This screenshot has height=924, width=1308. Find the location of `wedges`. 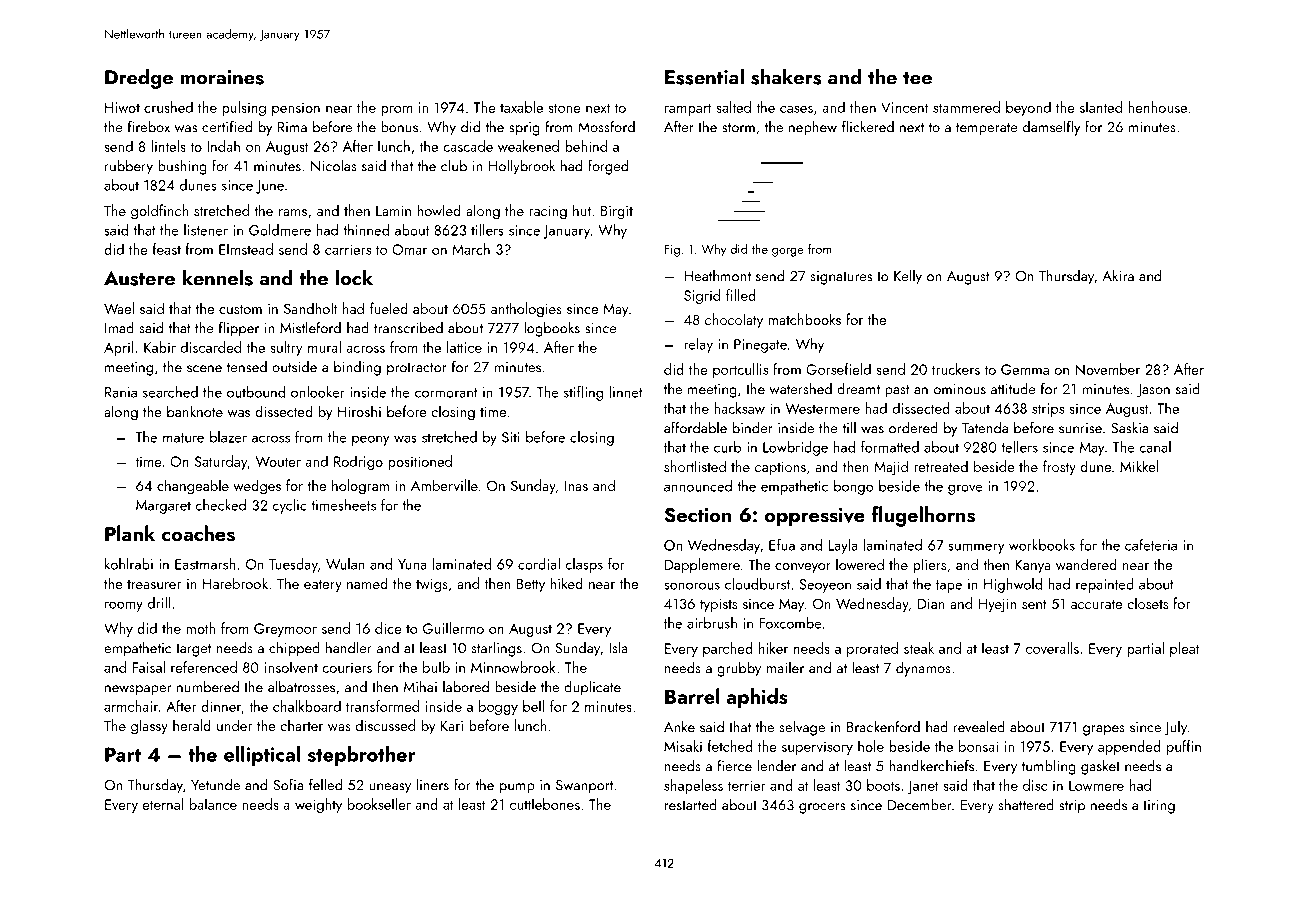

wedges is located at coordinates (257, 487).
